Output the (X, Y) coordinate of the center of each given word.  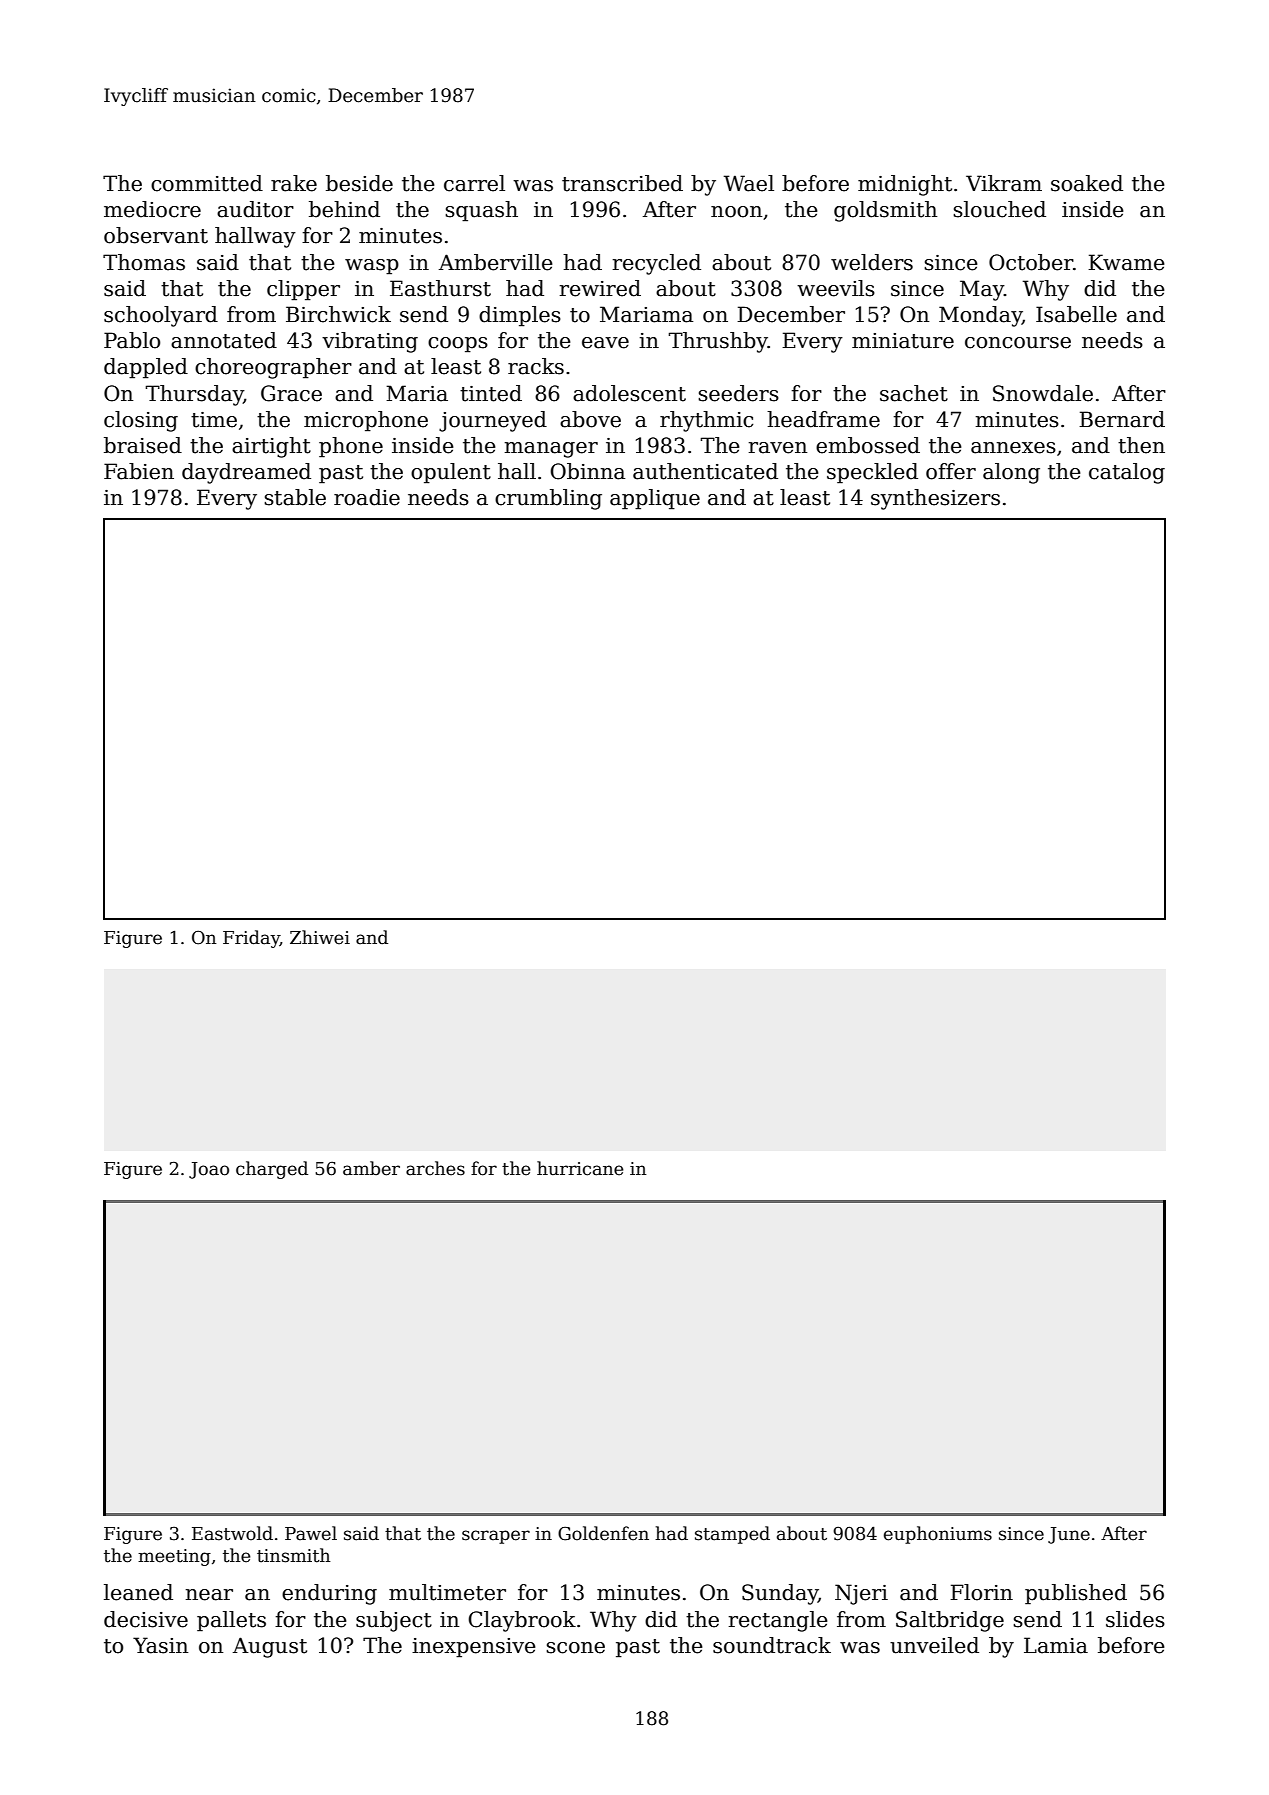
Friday (251, 939)
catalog (1127, 473)
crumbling (548, 499)
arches (435, 1168)
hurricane (580, 1168)
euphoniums (938, 1535)
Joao (209, 1170)
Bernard (1122, 419)
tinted (491, 393)
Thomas (144, 262)
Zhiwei (320, 937)
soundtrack (772, 1645)
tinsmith (294, 1555)
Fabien (139, 471)
